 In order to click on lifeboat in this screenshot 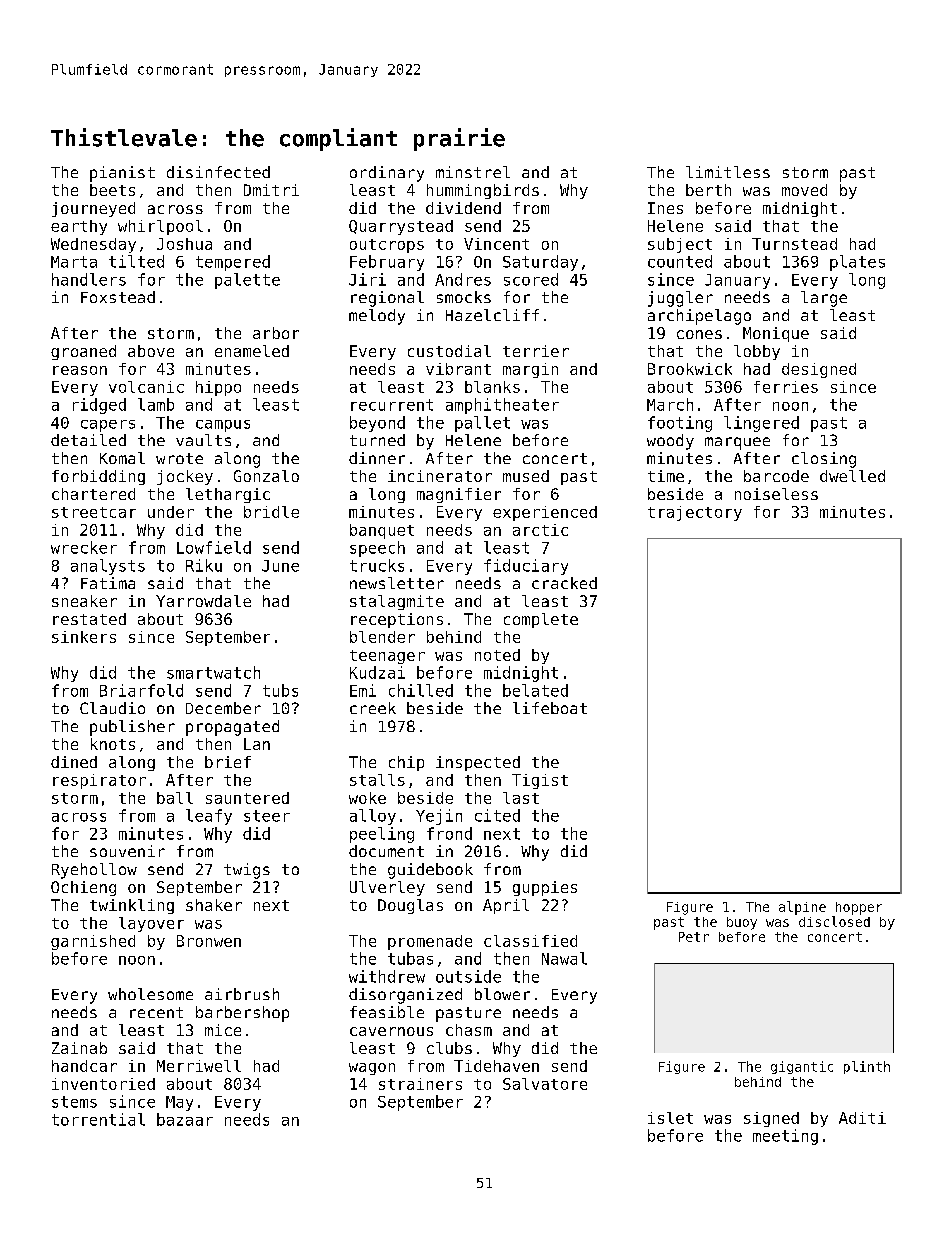, I will do `click(550, 708)`.
